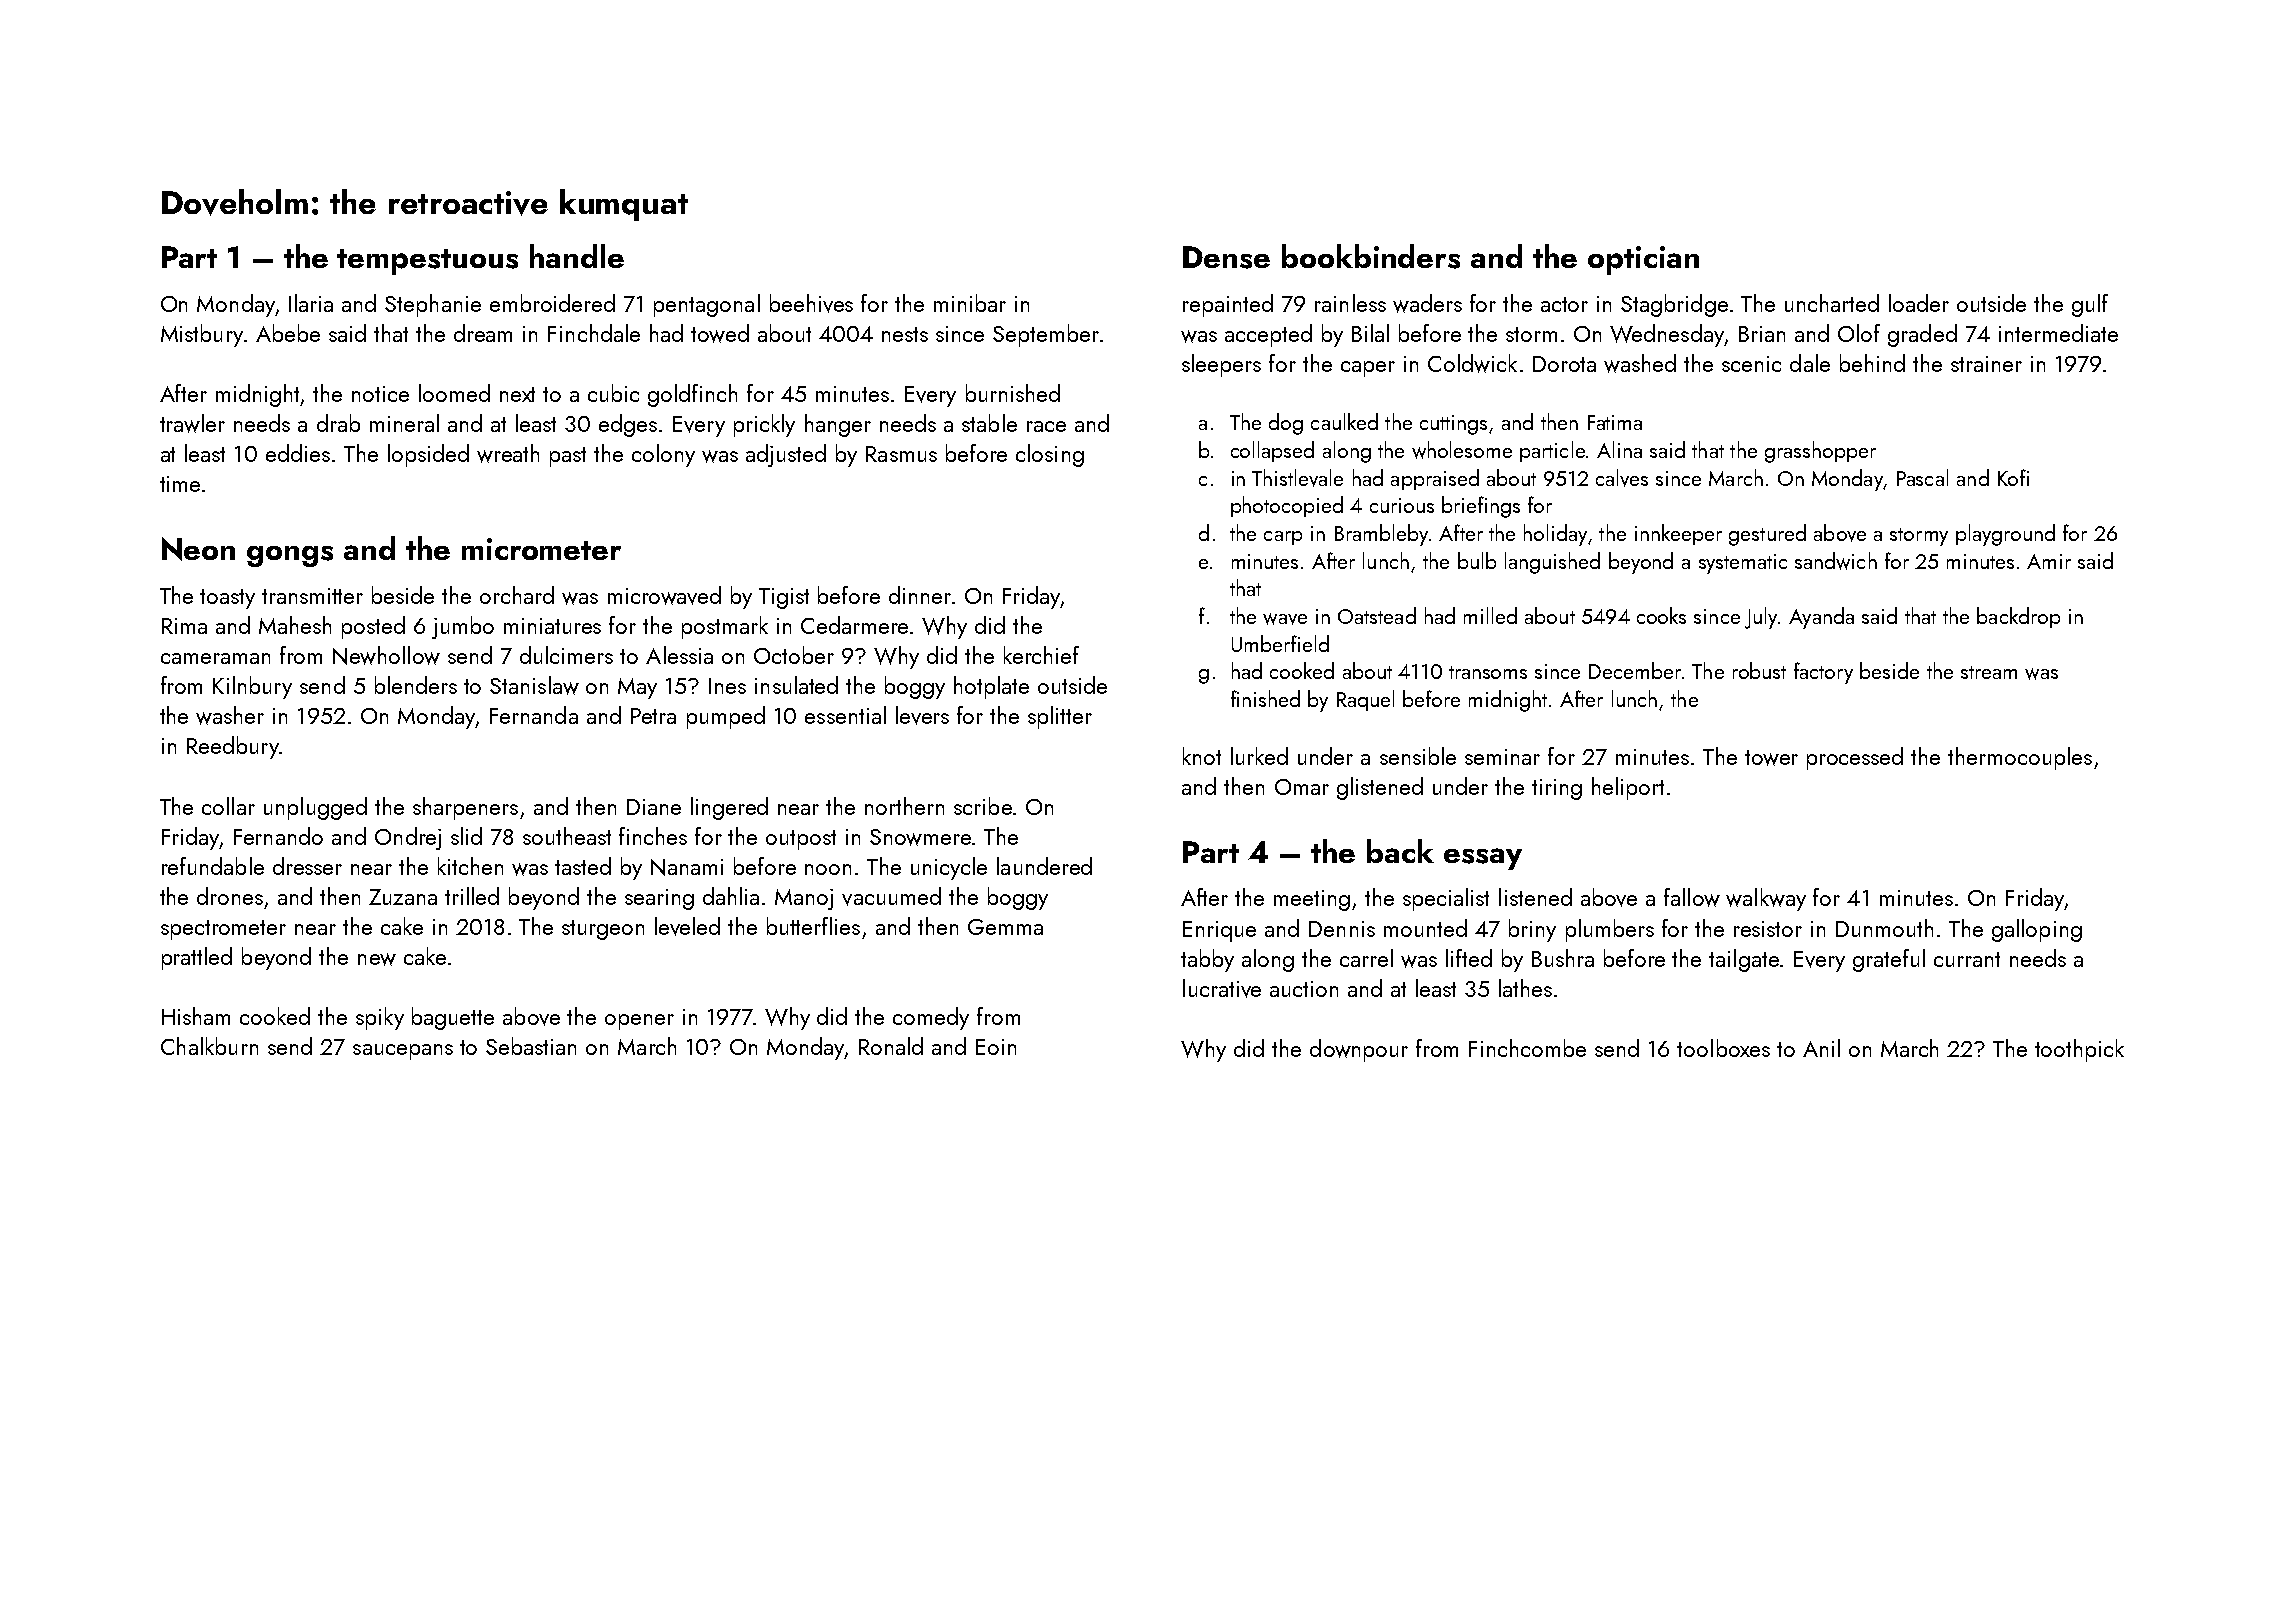 This screenshot has width=2292, height=1620. Describe the element at coordinates (1821, 618) in the screenshot. I see `Ayanda` at that location.
